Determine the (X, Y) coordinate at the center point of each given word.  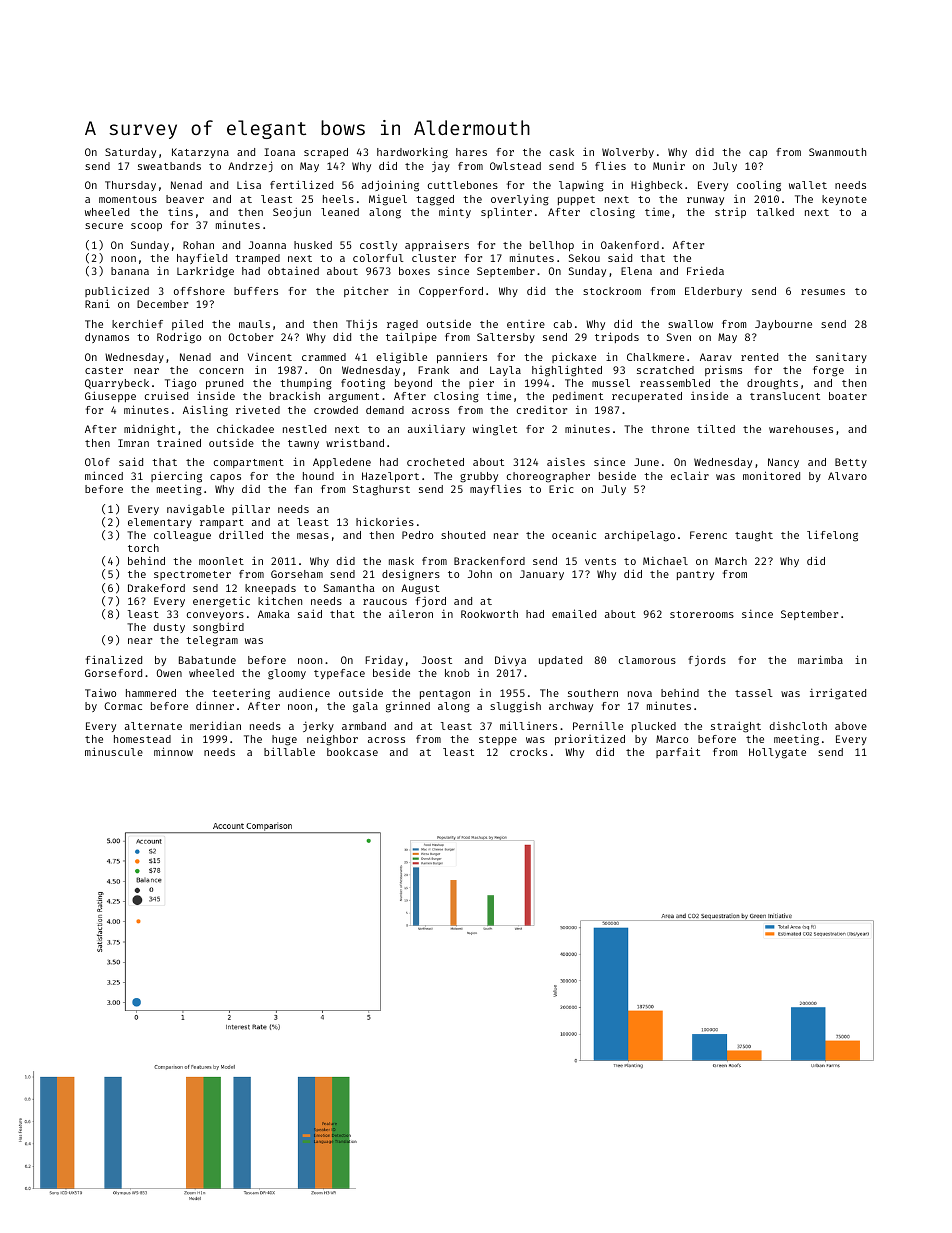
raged (402, 325)
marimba (820, 659)
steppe (498, 740)
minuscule (114, 751)
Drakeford (156, 588)
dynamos (107, 338)
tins (180, 211)
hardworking (412, 153)
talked (775, 212)
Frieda (705, 270)
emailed (574, 613)
